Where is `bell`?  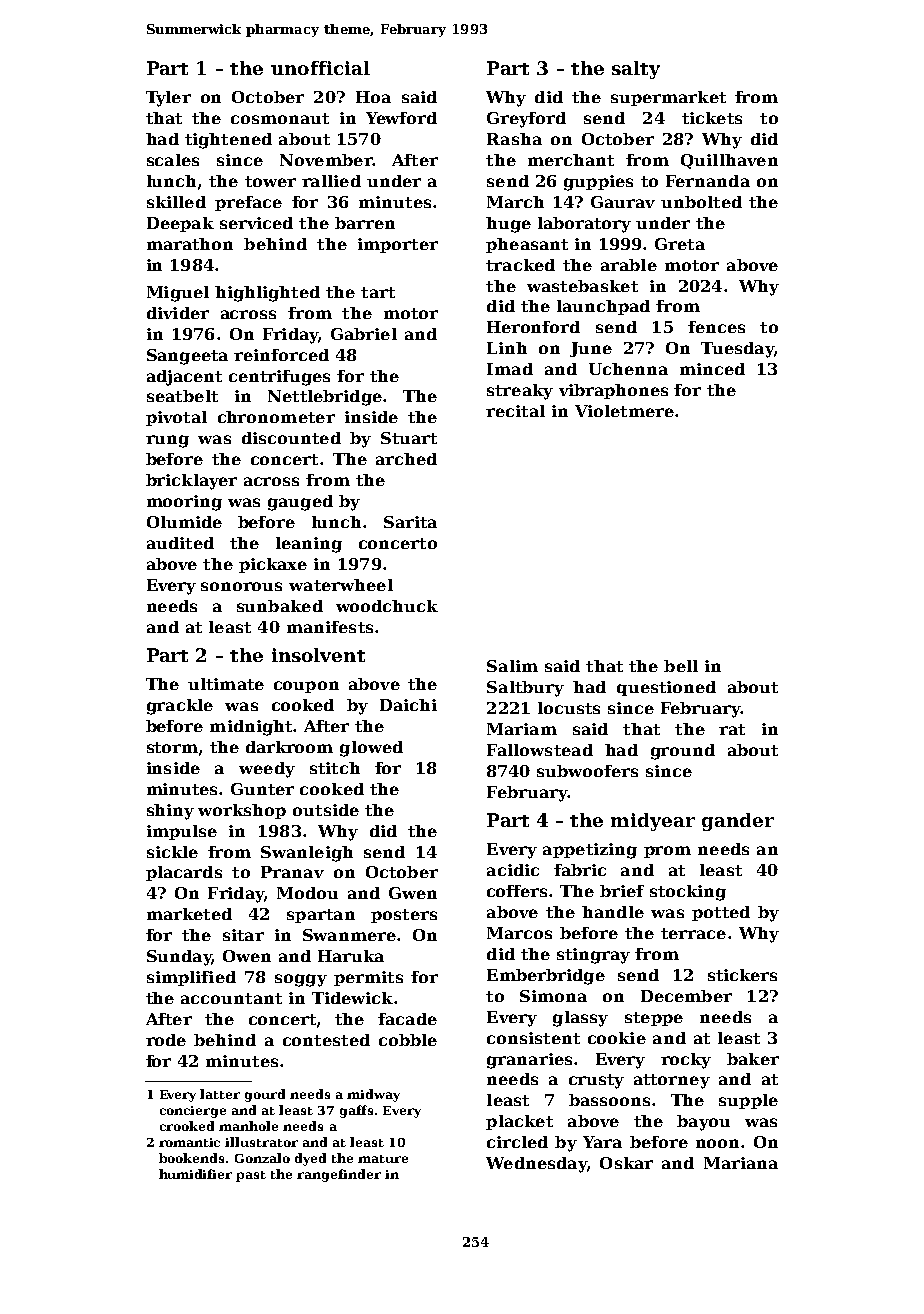 bell is located at coordinates (681, 666).
